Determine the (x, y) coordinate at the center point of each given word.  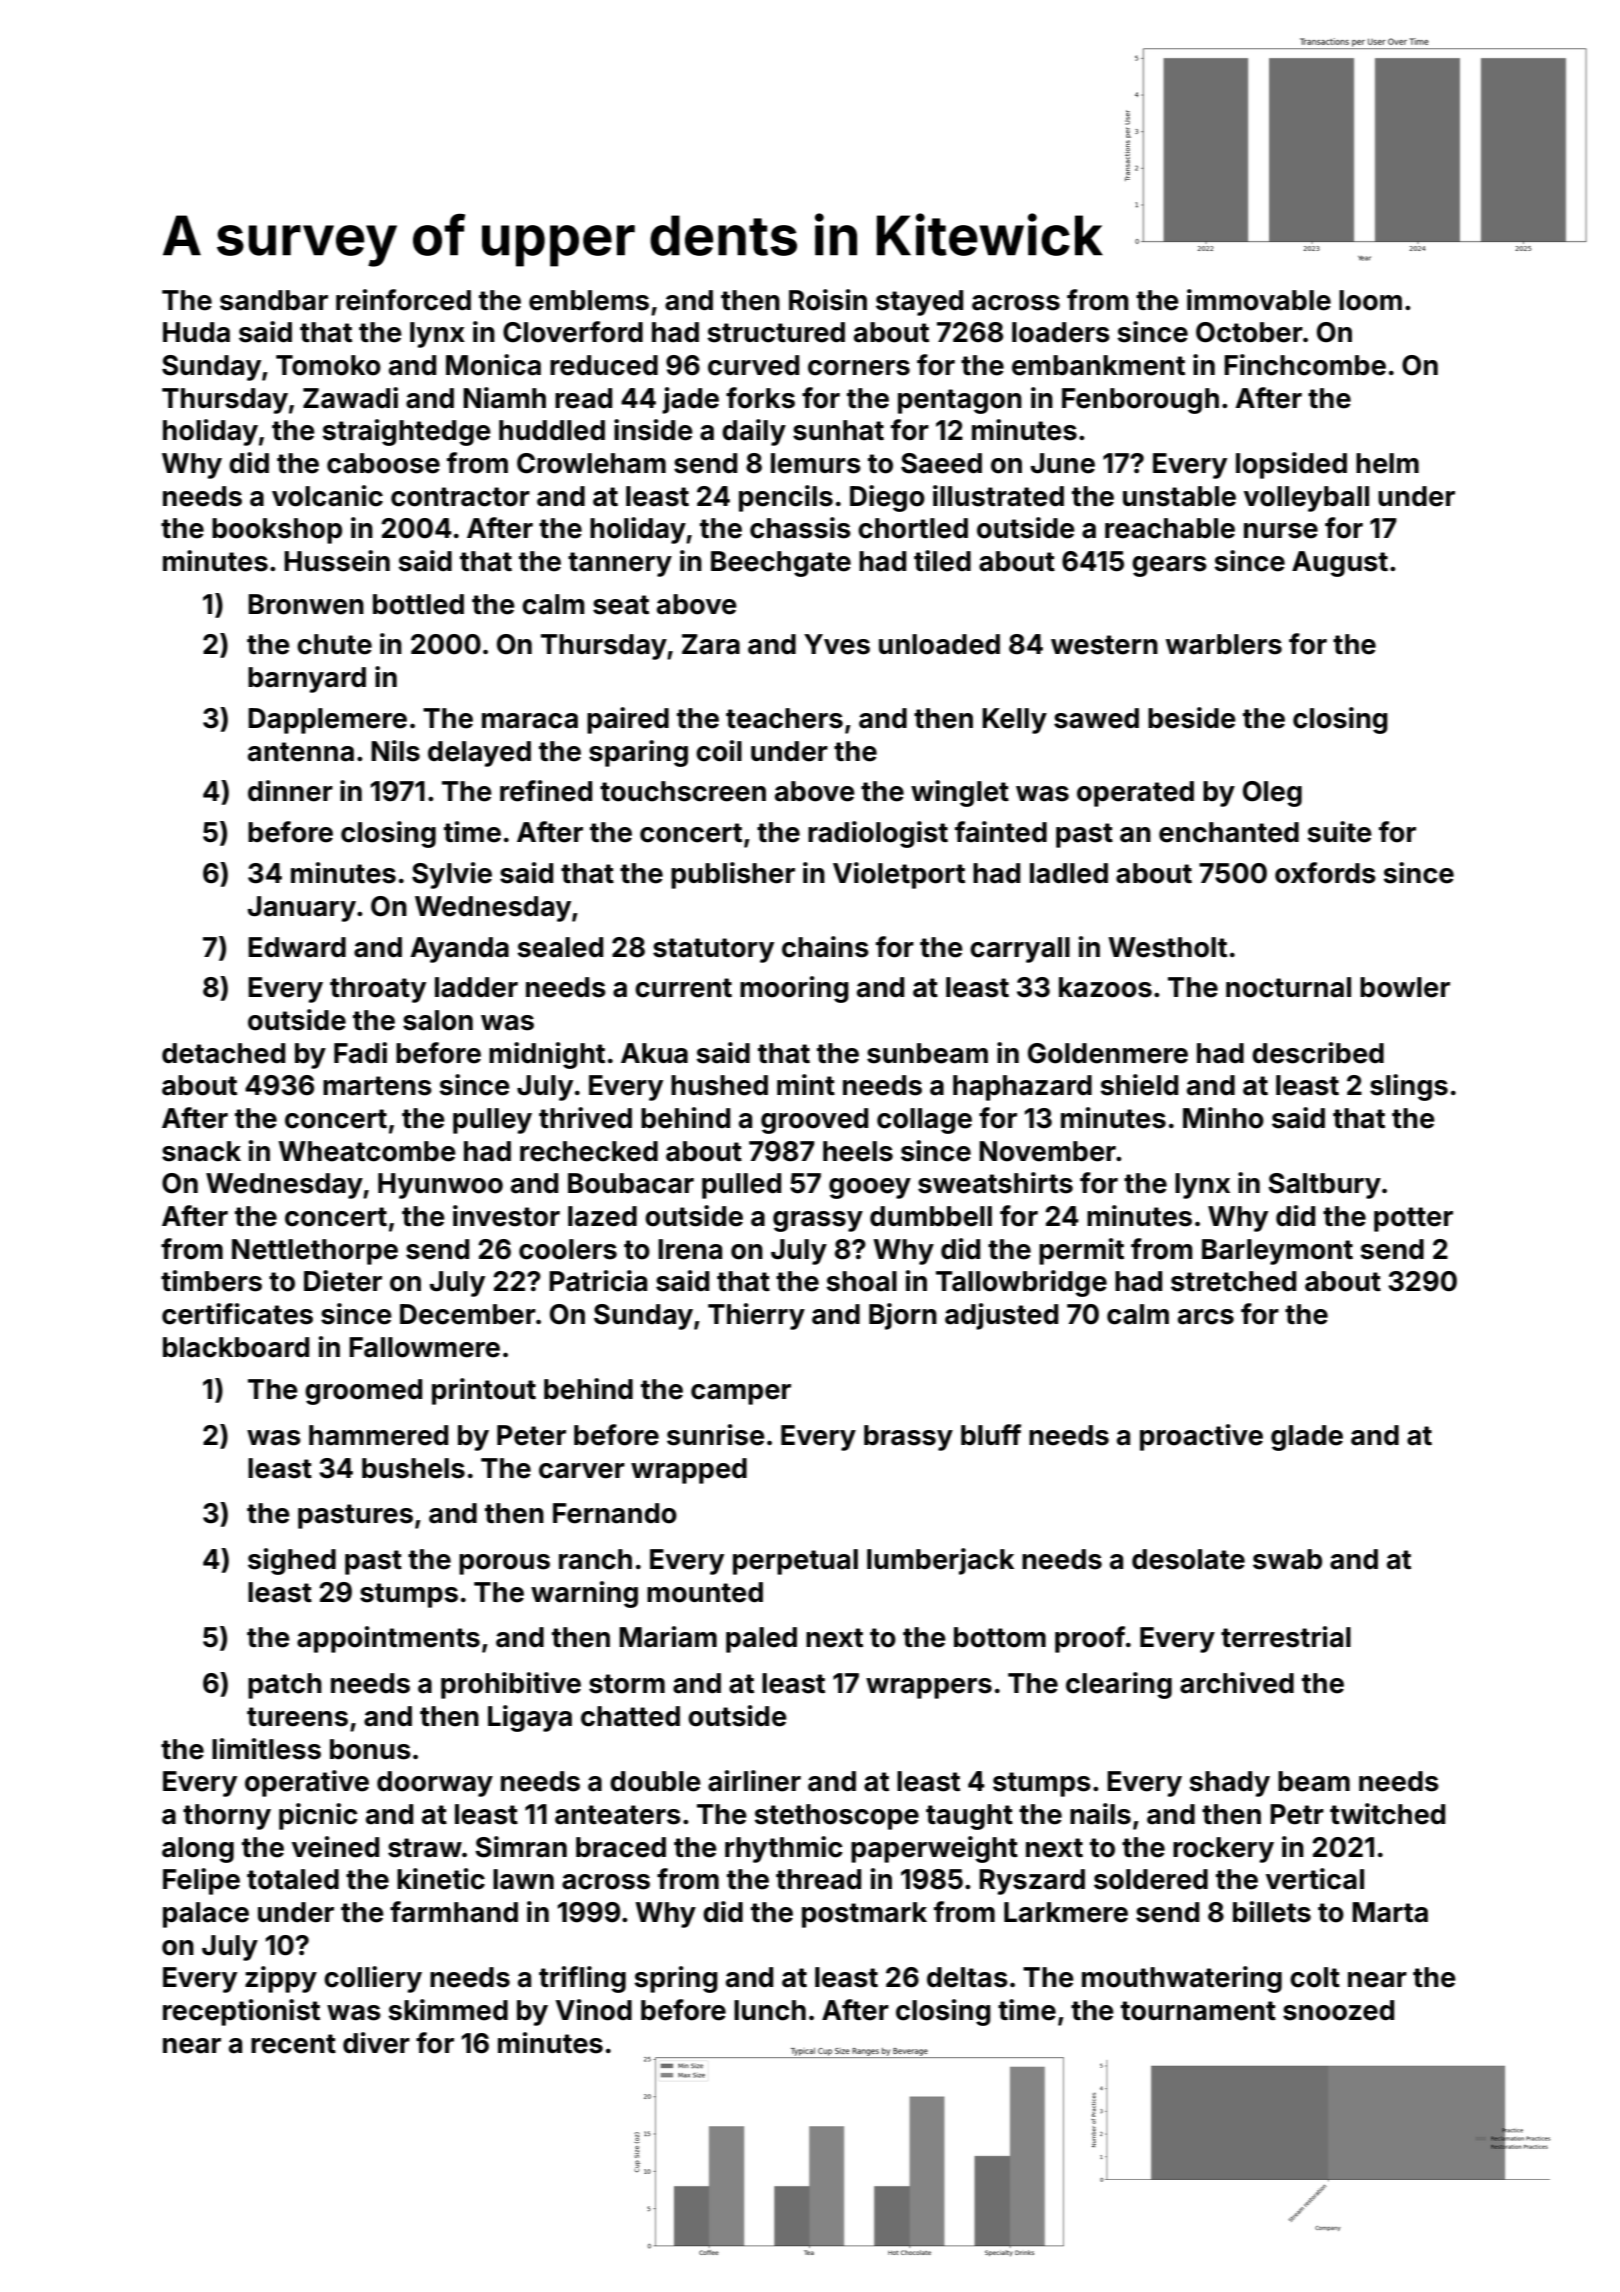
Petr (1297, 1814)
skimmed (448, 2010)
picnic (318, 1816)
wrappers (929, 1688)
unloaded (939, 644)
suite (1340, 832)
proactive (1201, 1437)
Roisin (828, 300)
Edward (297, 947)
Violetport (899, 875)
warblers (1224, 644)
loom (1370, 300)
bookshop (277, 531)
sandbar (274, 300)
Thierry (756, 1316)
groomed (363, 1392)
